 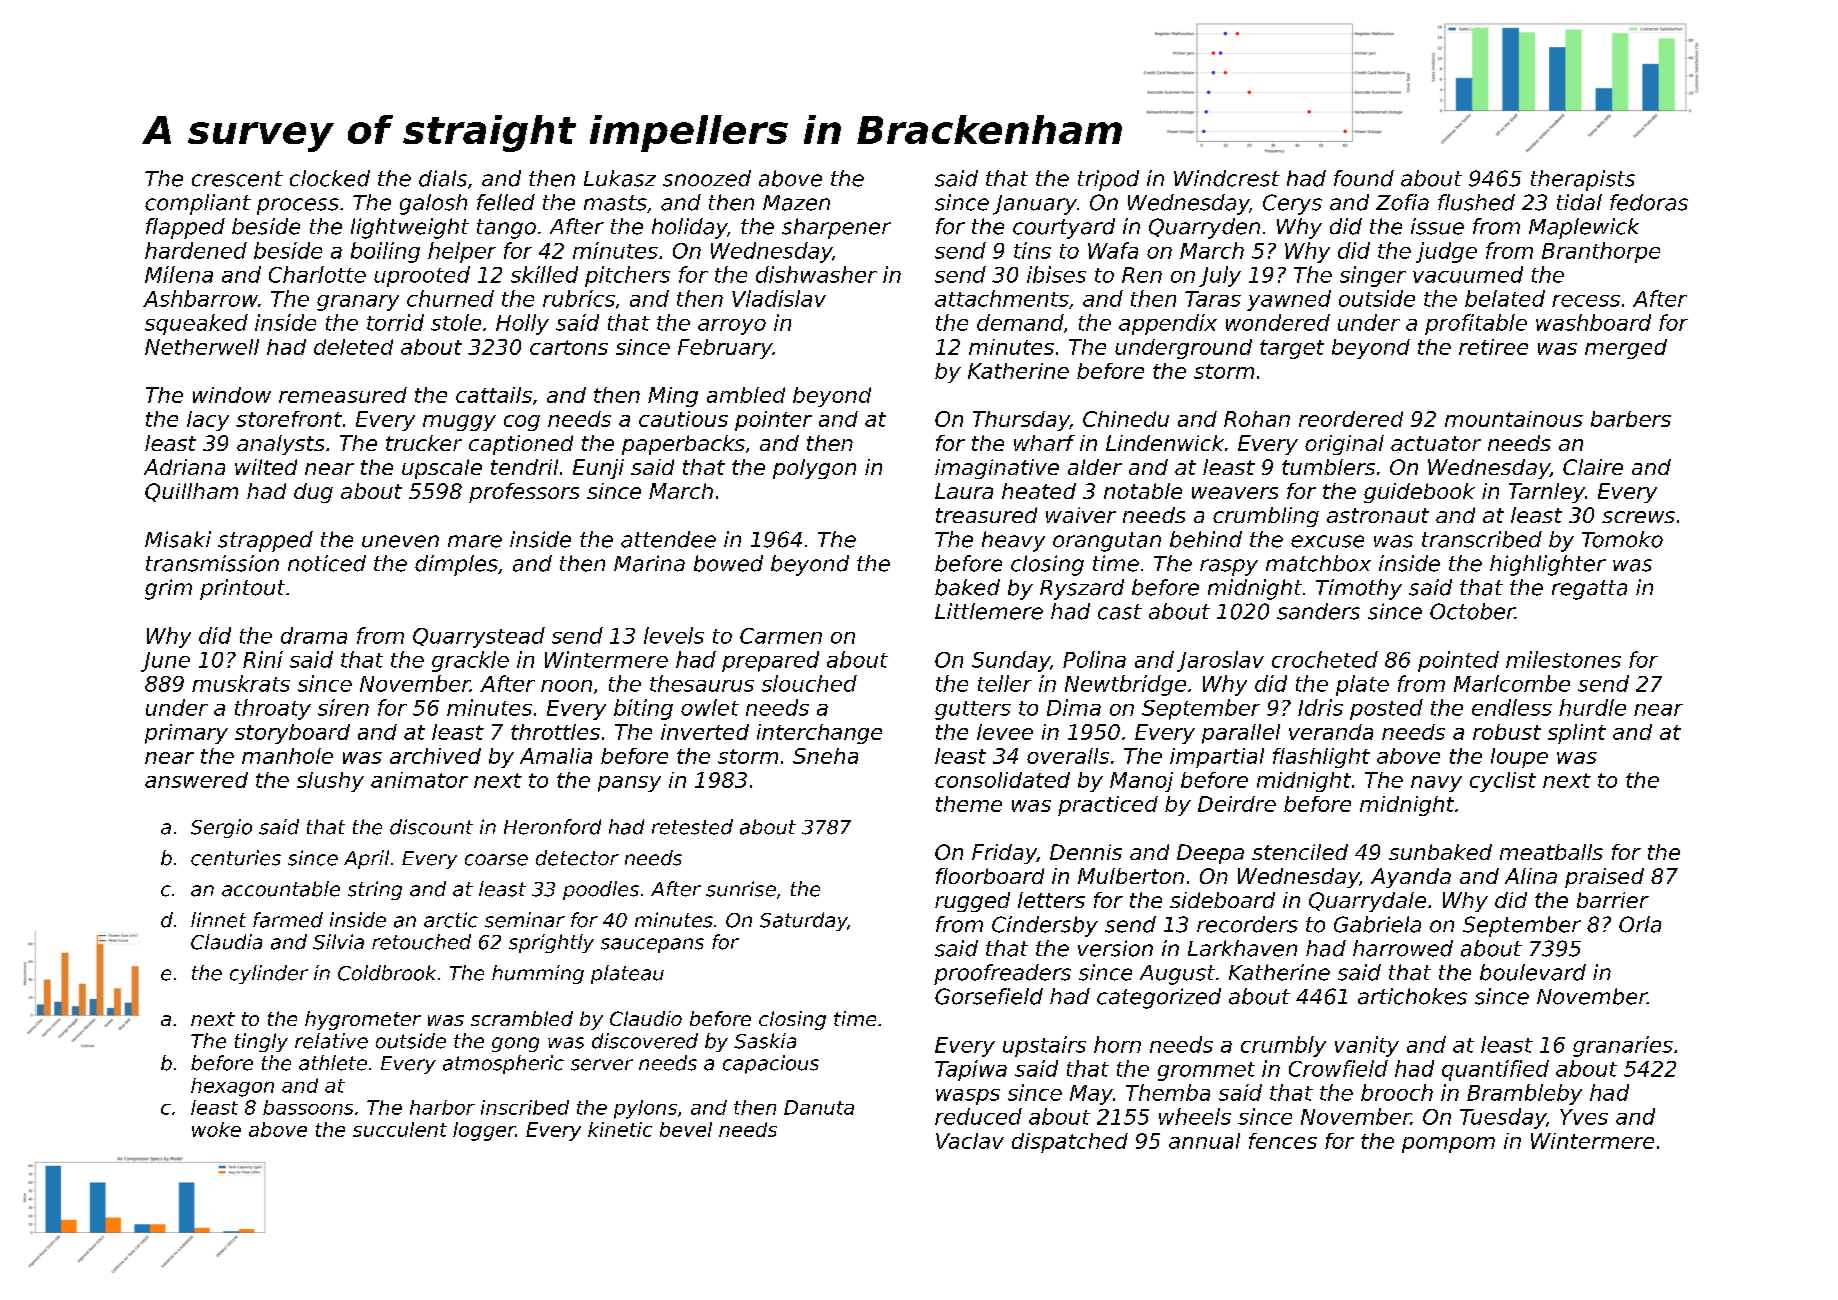 What do you see at coordinates (353, 347) in the screenshot?
I see `deleted` at bounding box center [353, 347].
